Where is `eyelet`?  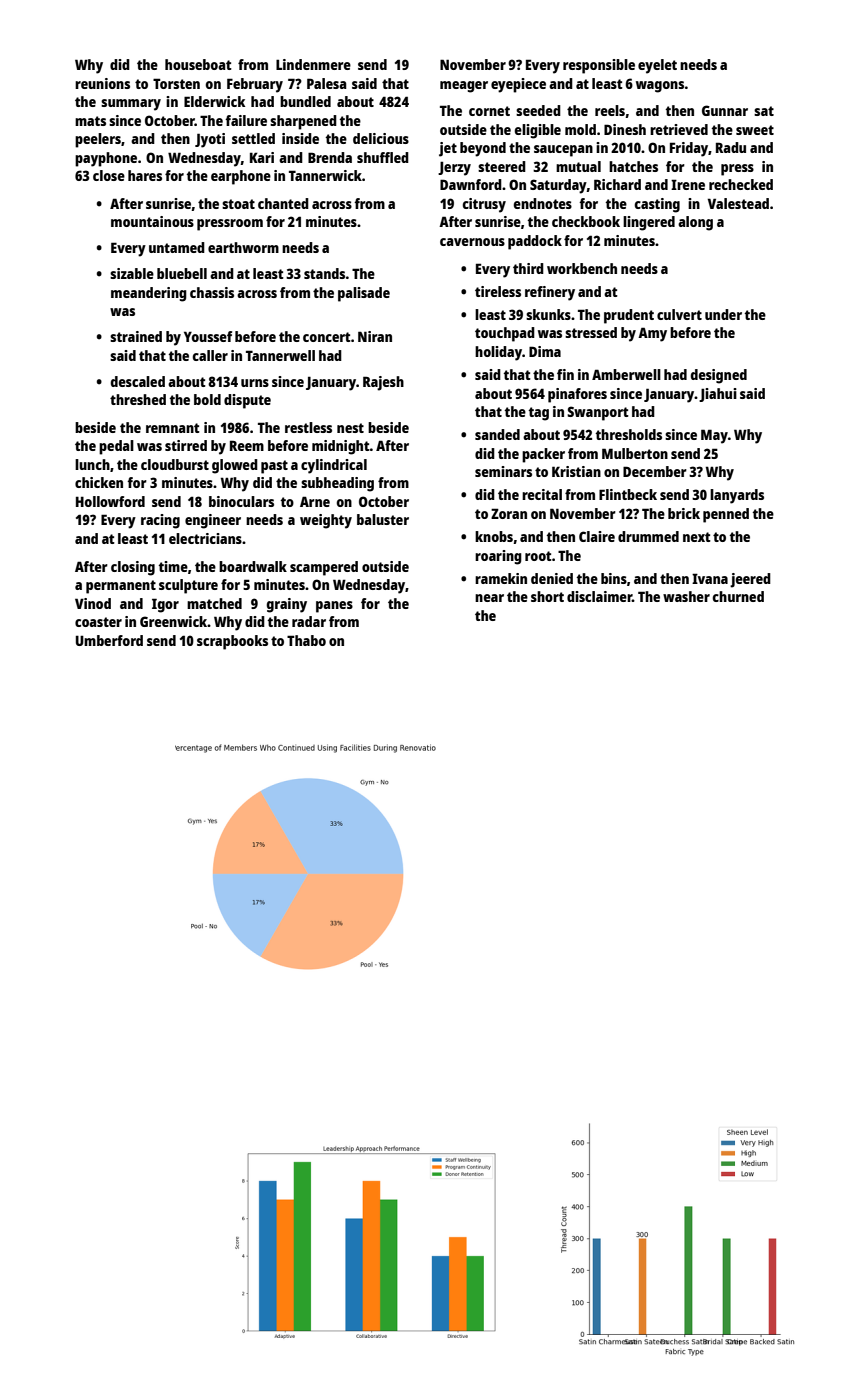
eyelet is located at coordinates (657, 66).
